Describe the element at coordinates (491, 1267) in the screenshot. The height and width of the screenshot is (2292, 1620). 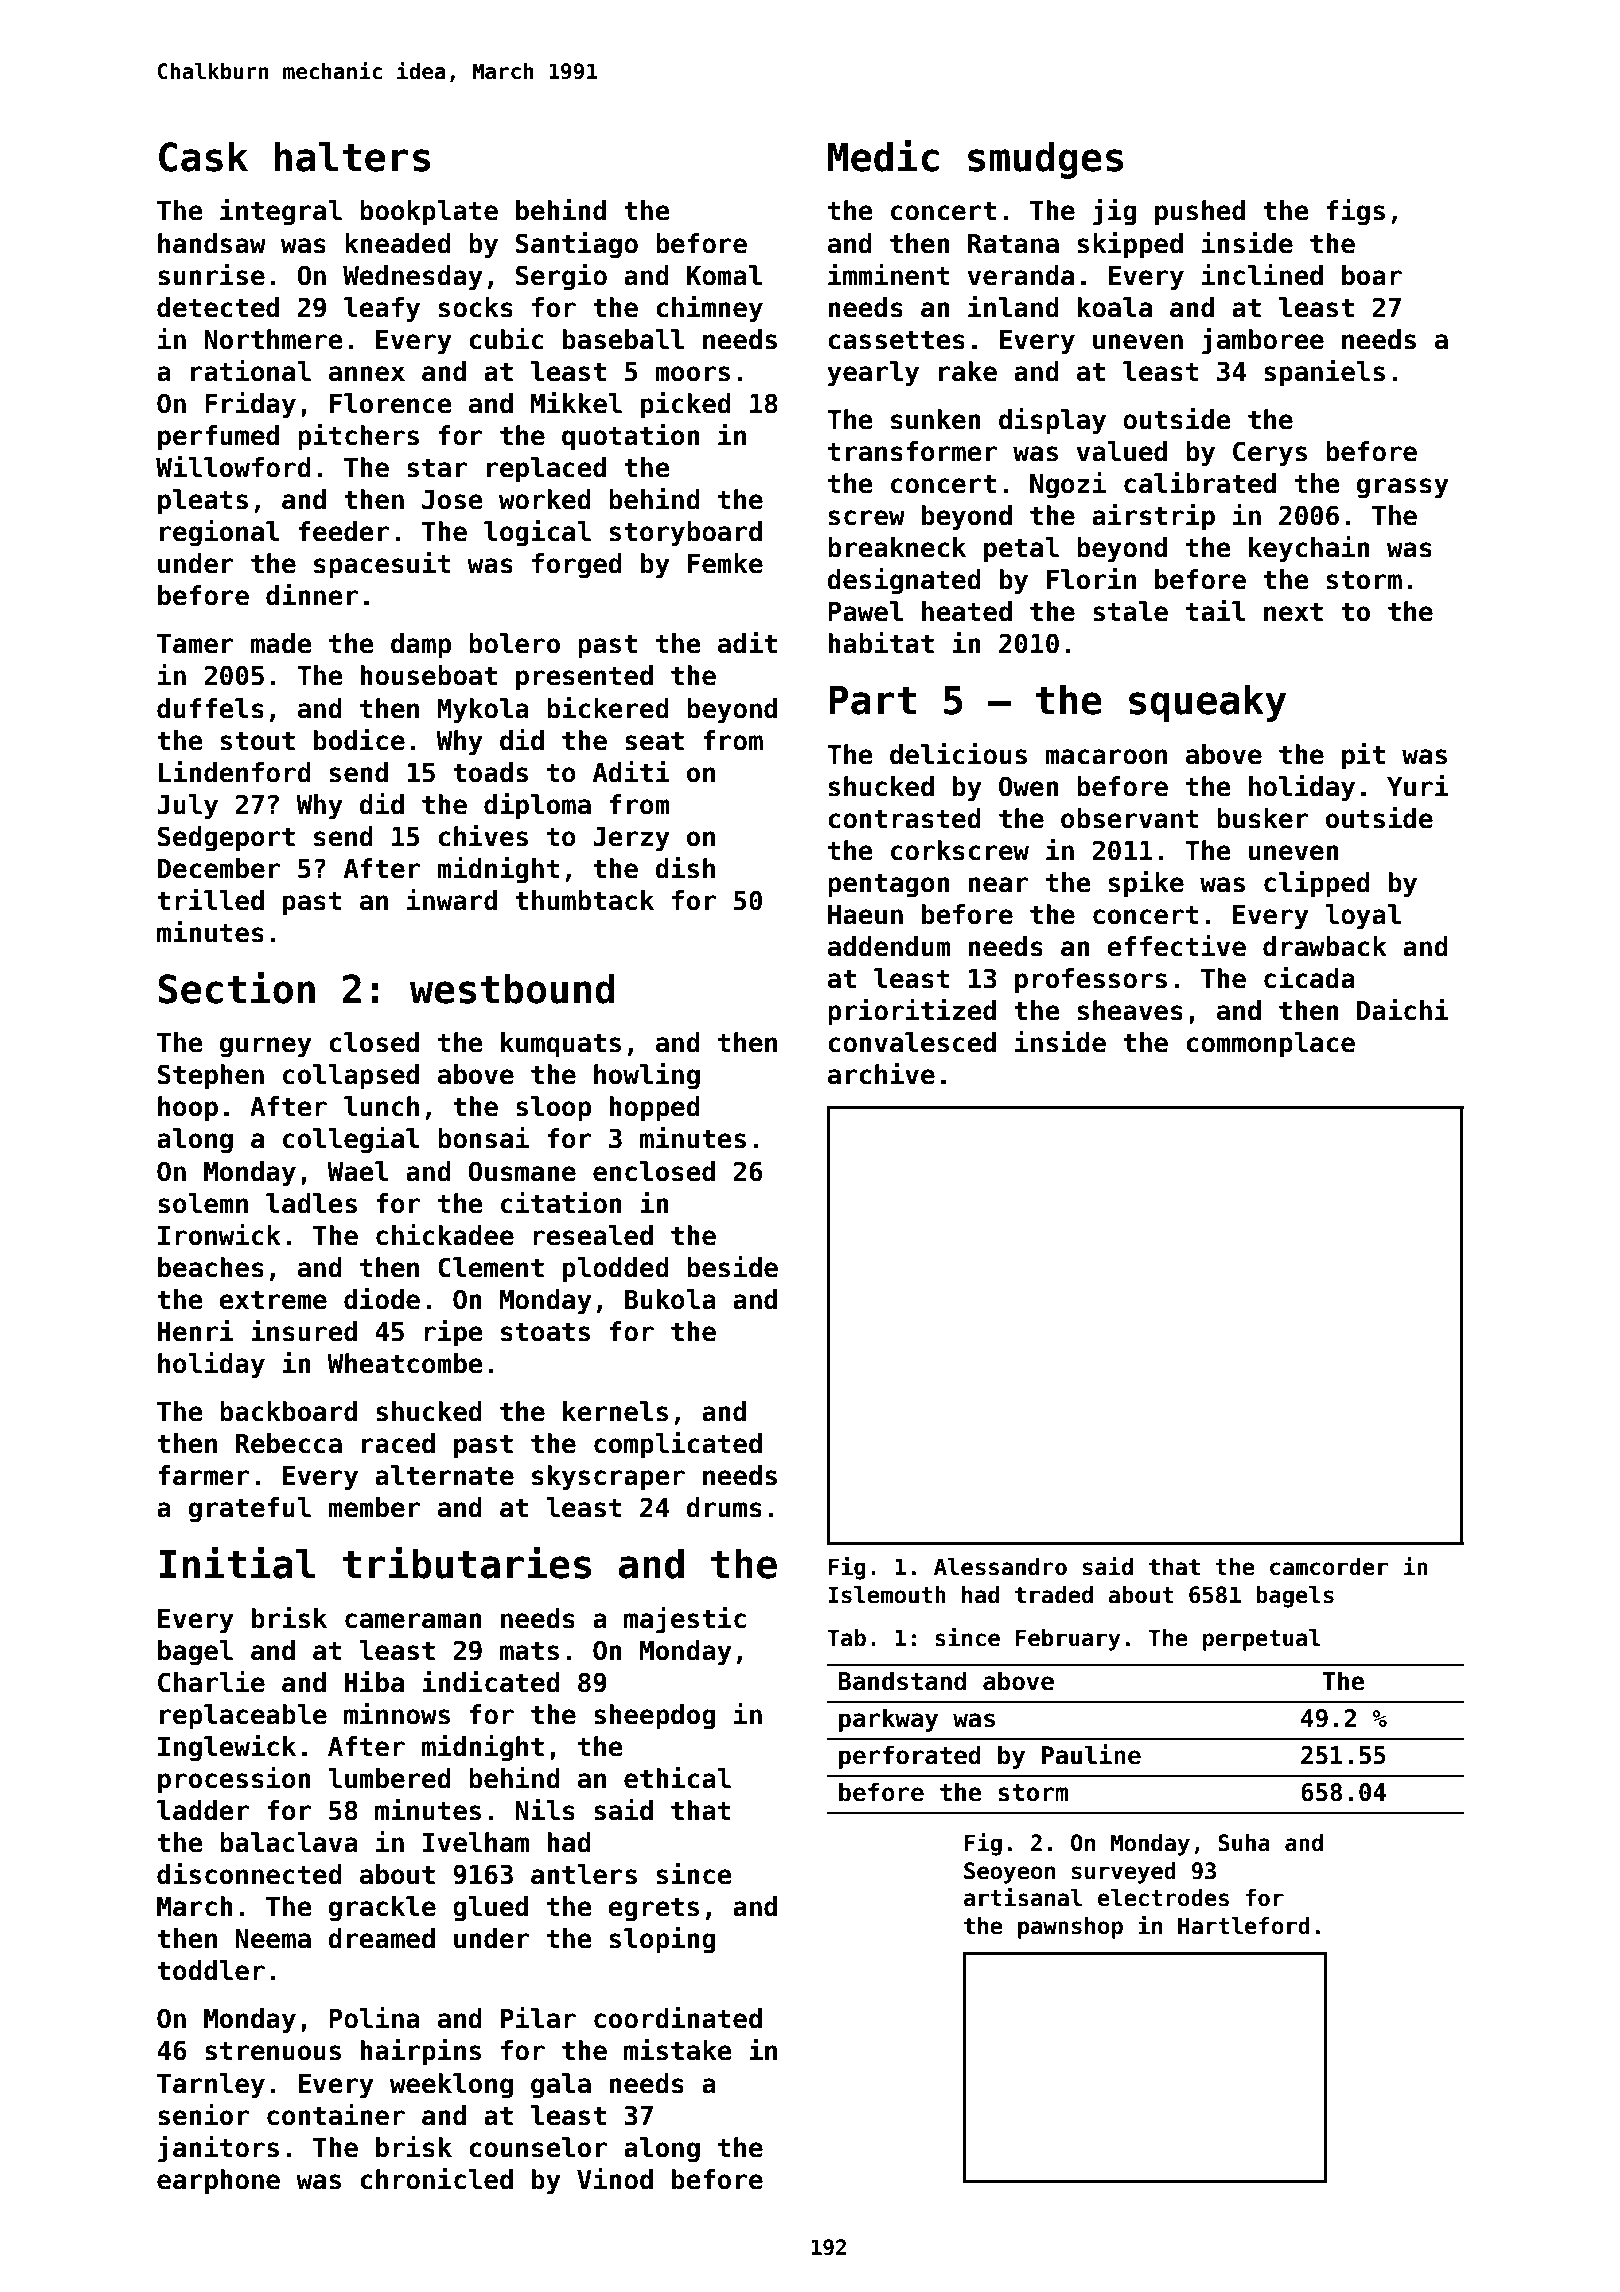
I see `Clement` at that location.
